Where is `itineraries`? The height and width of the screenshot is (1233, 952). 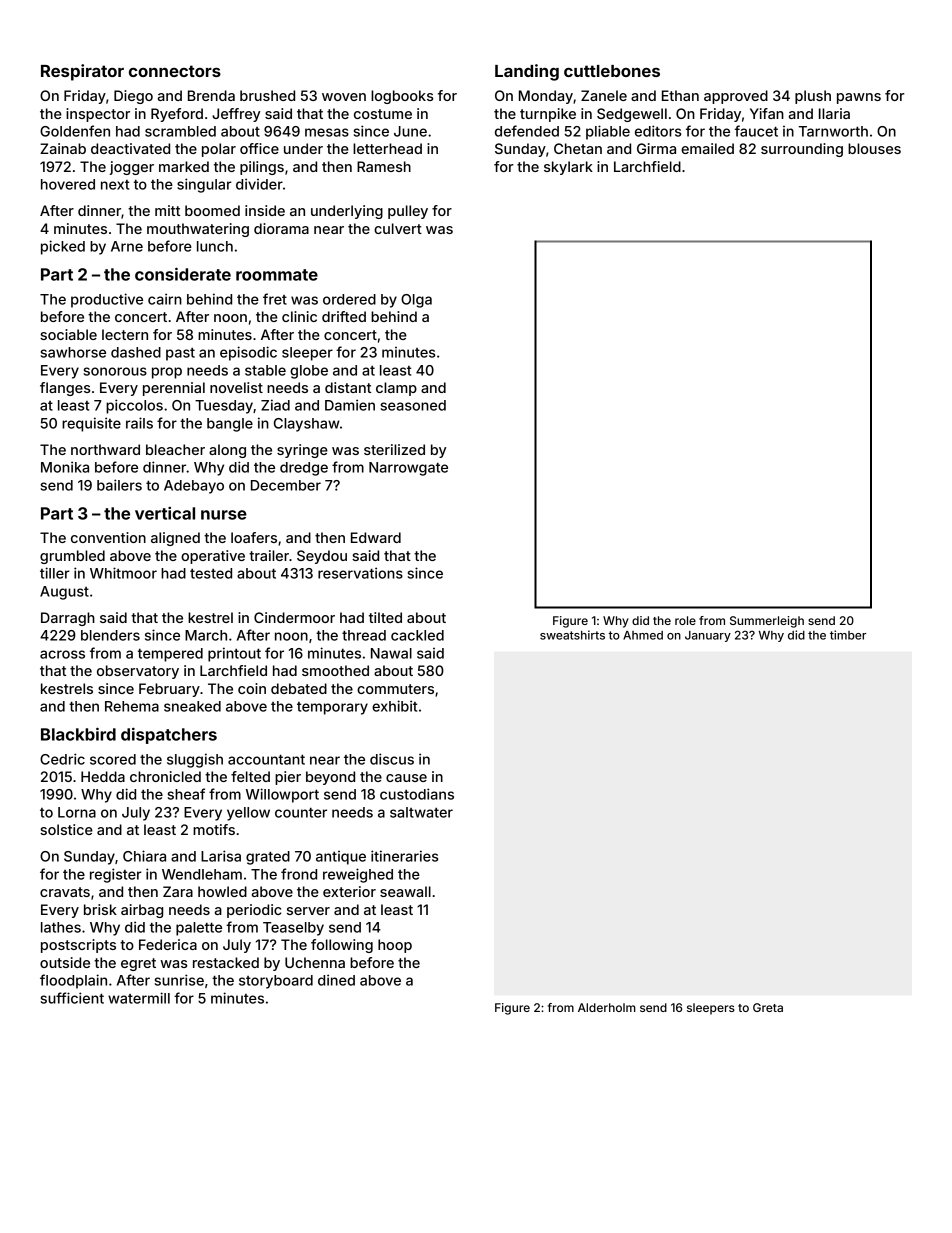
itineraries is located at coordinates (404, 856).
